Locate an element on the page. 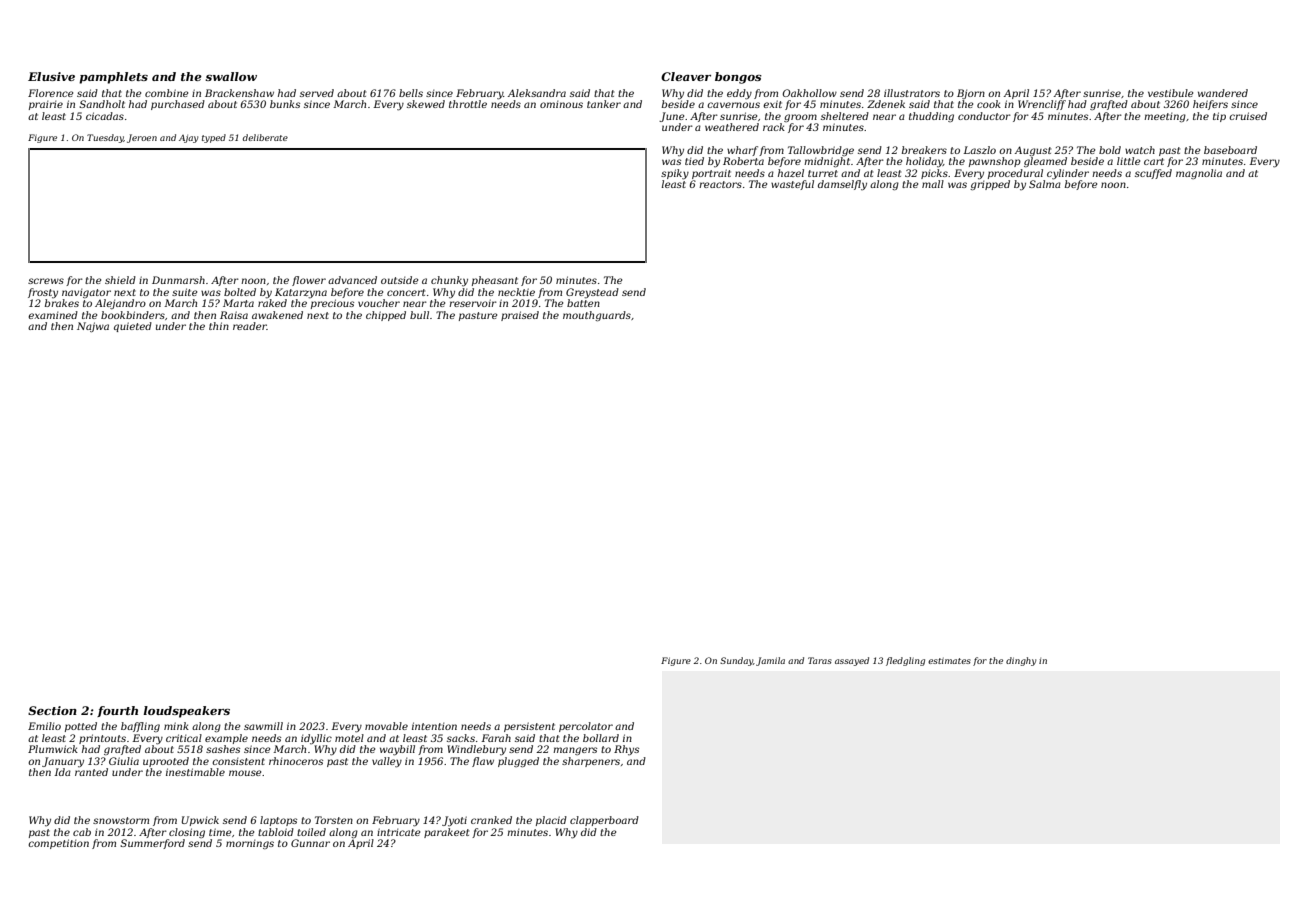  Tuesday is located at coordinates (105, 138).
